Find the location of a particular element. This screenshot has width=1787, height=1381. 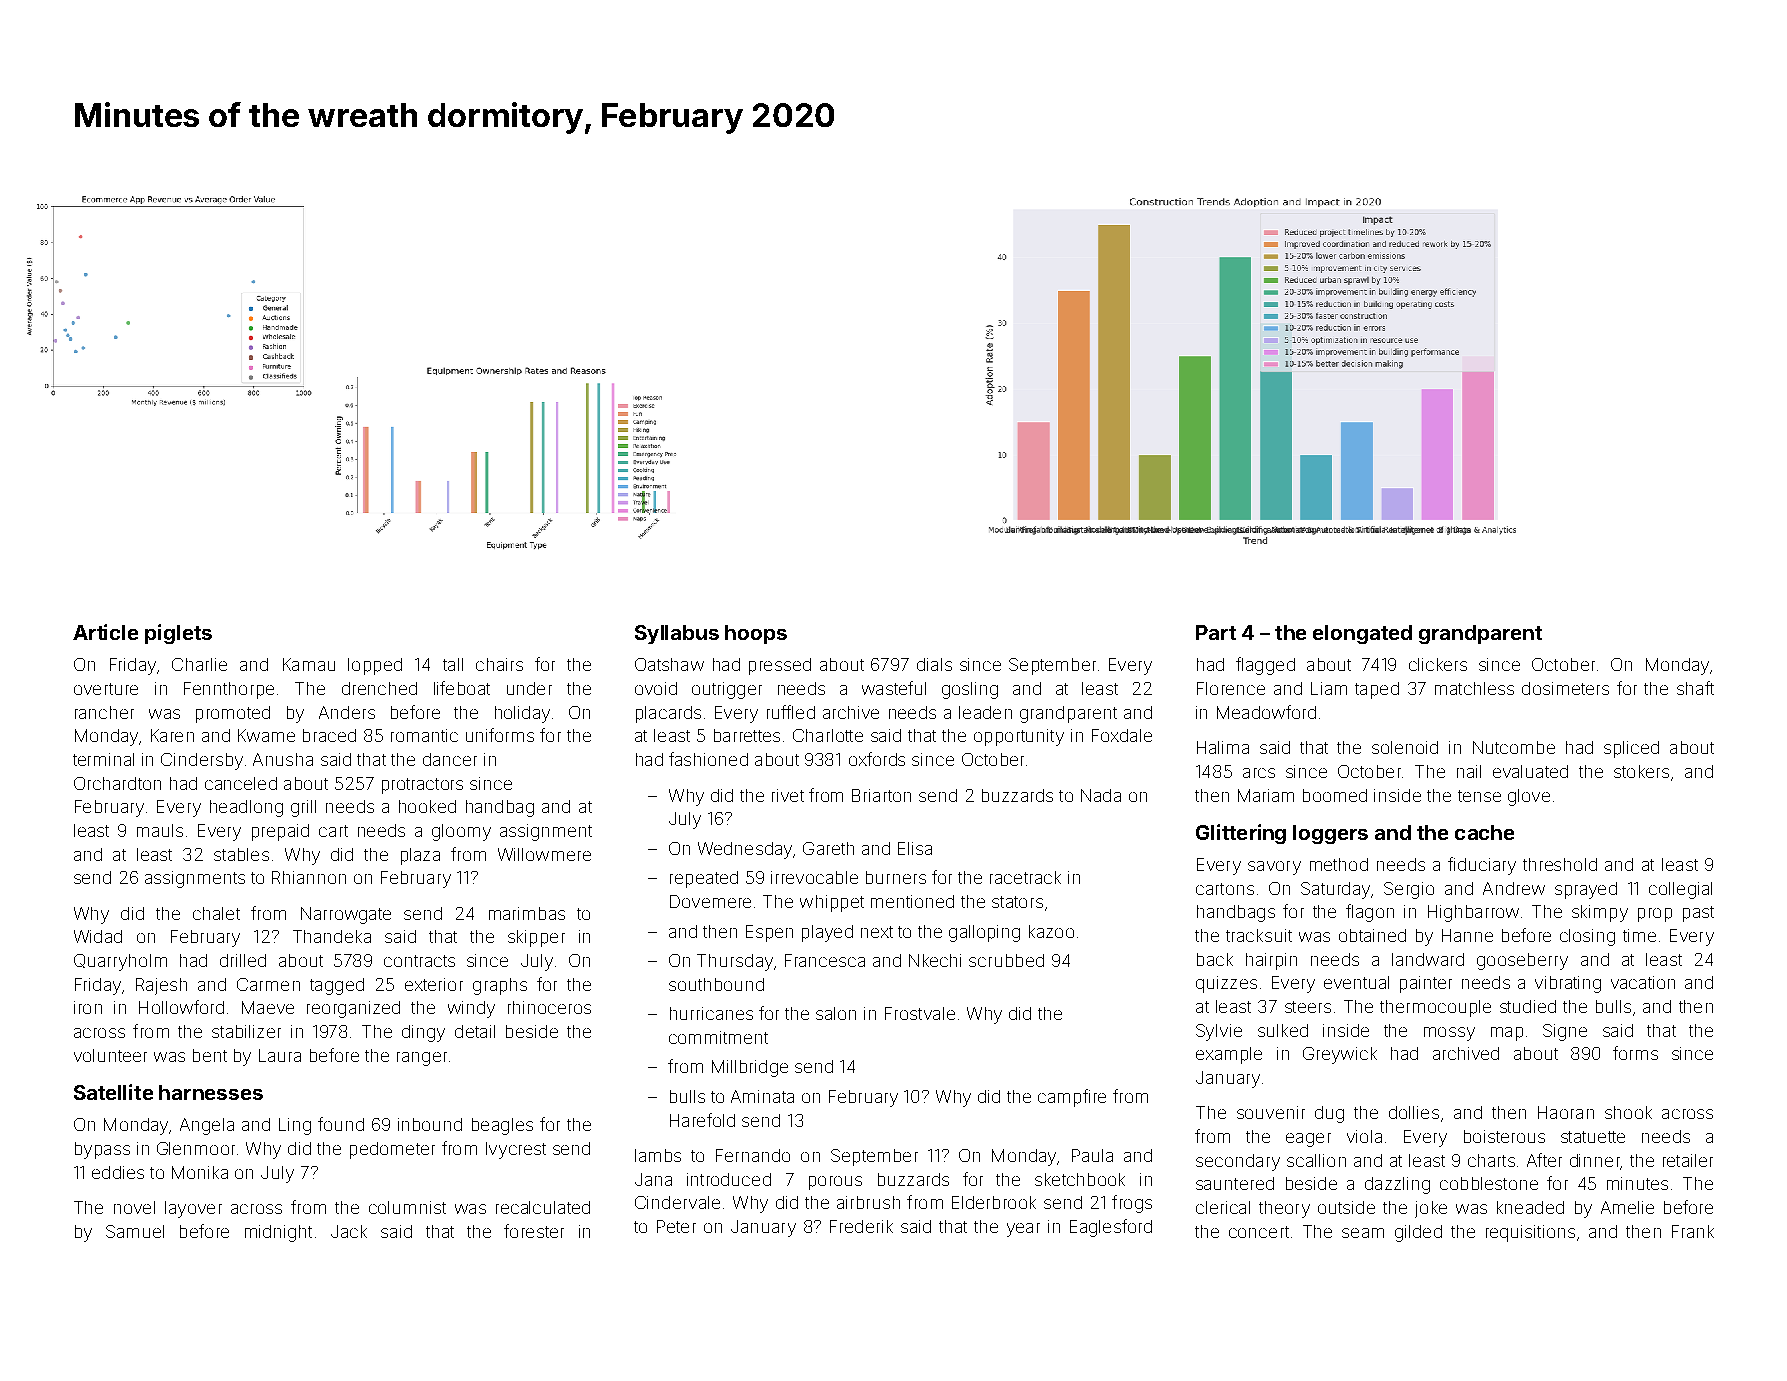

stokers is located at coordinates (1641, 771).
